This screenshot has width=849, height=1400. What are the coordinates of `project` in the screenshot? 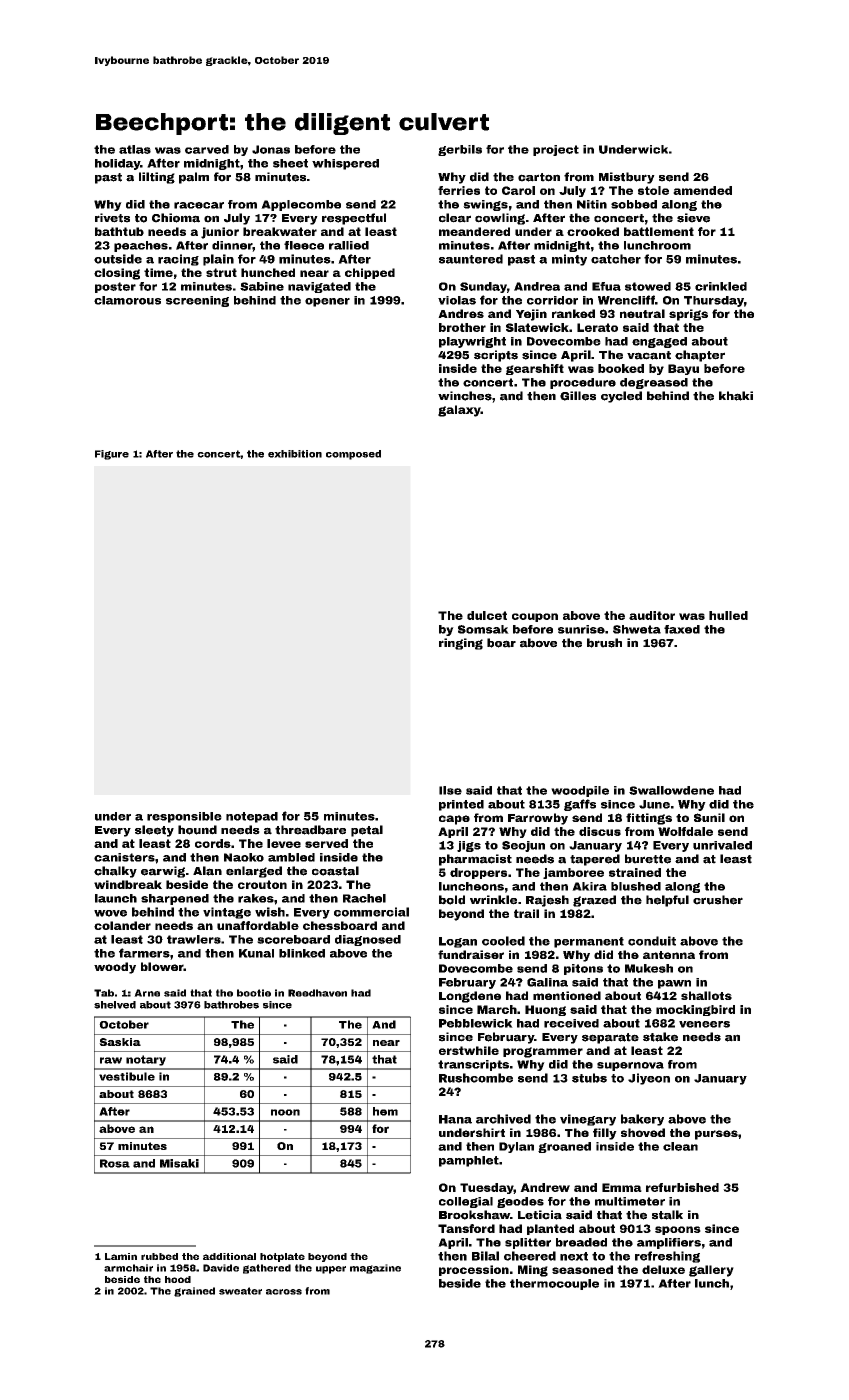 It's located at (556, 150).
